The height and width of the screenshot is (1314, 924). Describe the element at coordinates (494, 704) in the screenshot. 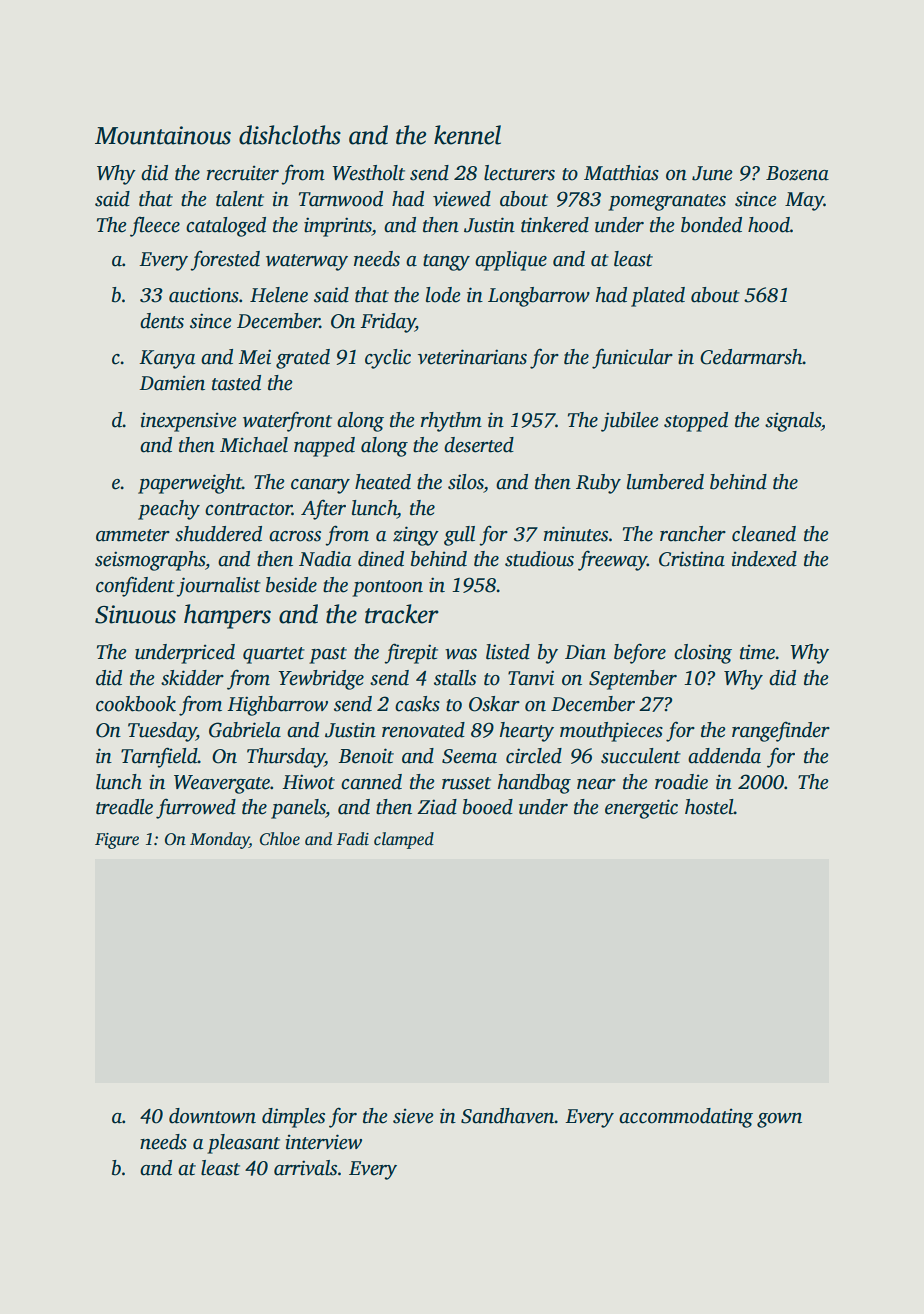

I see `Oskar` at that location.
